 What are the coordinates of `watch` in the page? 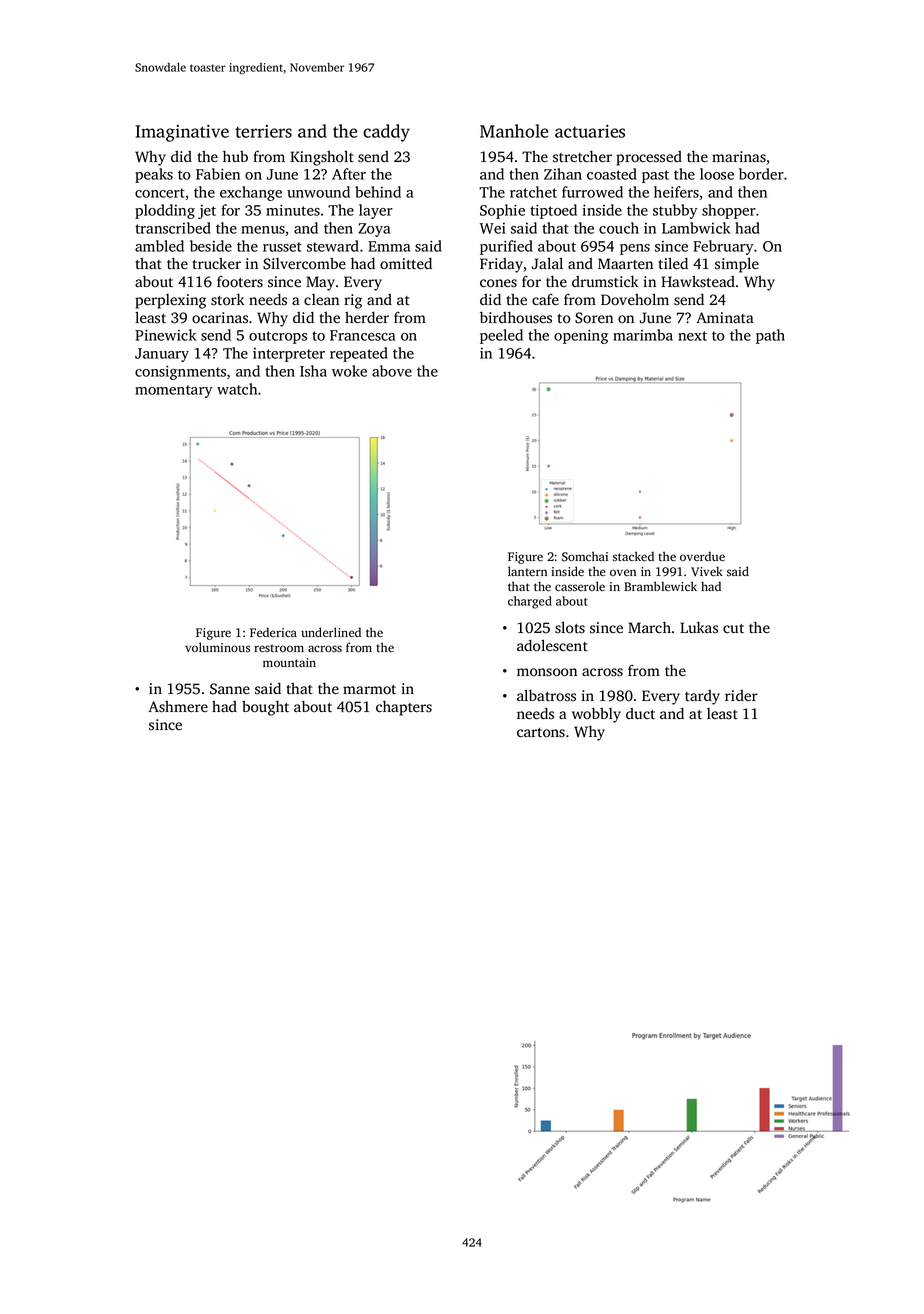 It's located at (237, 389).
